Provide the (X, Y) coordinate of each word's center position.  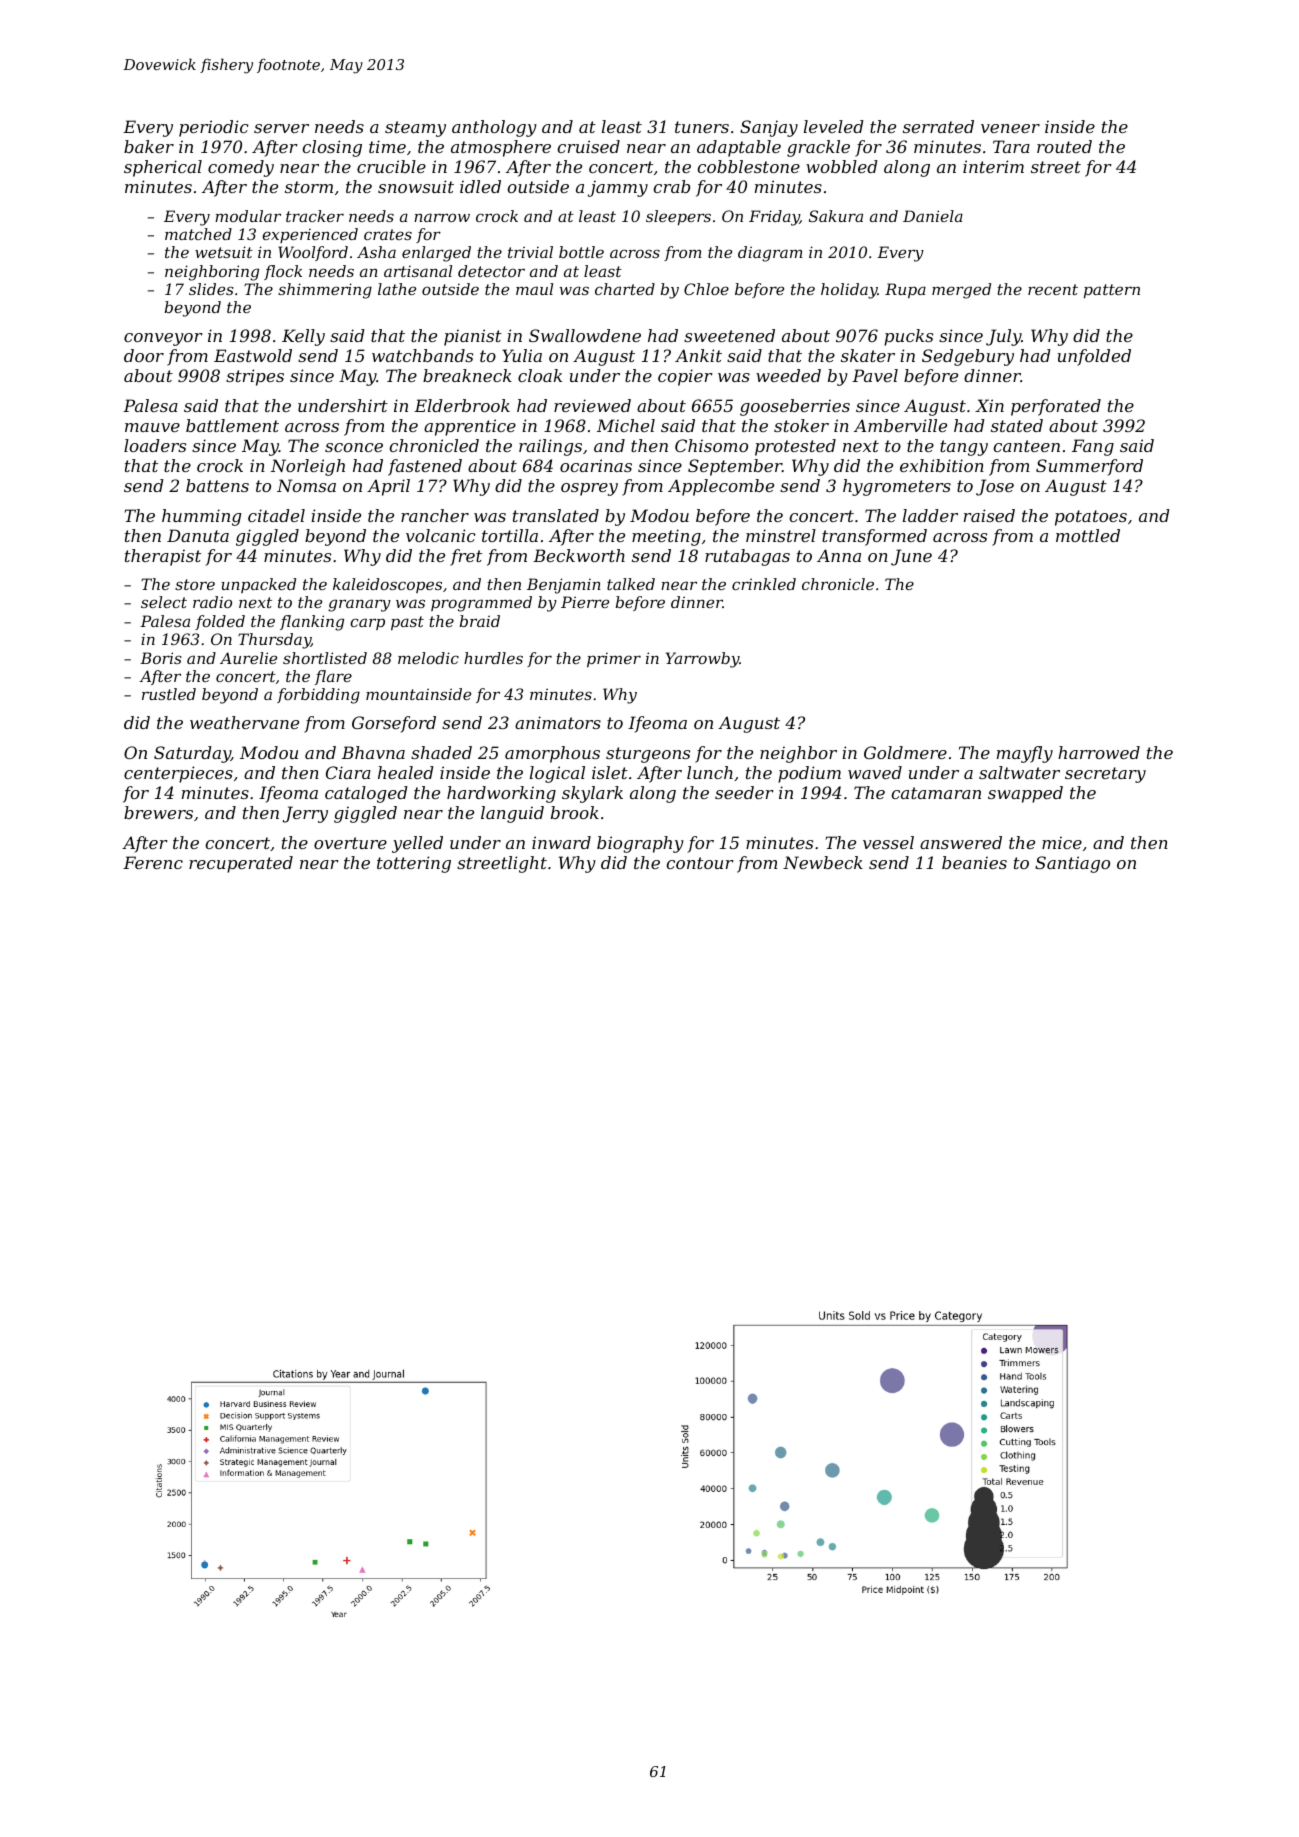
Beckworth (579, 555)
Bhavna (373, 752)
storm (309, 187)
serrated (938, 126)
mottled (1088, 535)
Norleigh (308, 467)
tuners (702, 127)
